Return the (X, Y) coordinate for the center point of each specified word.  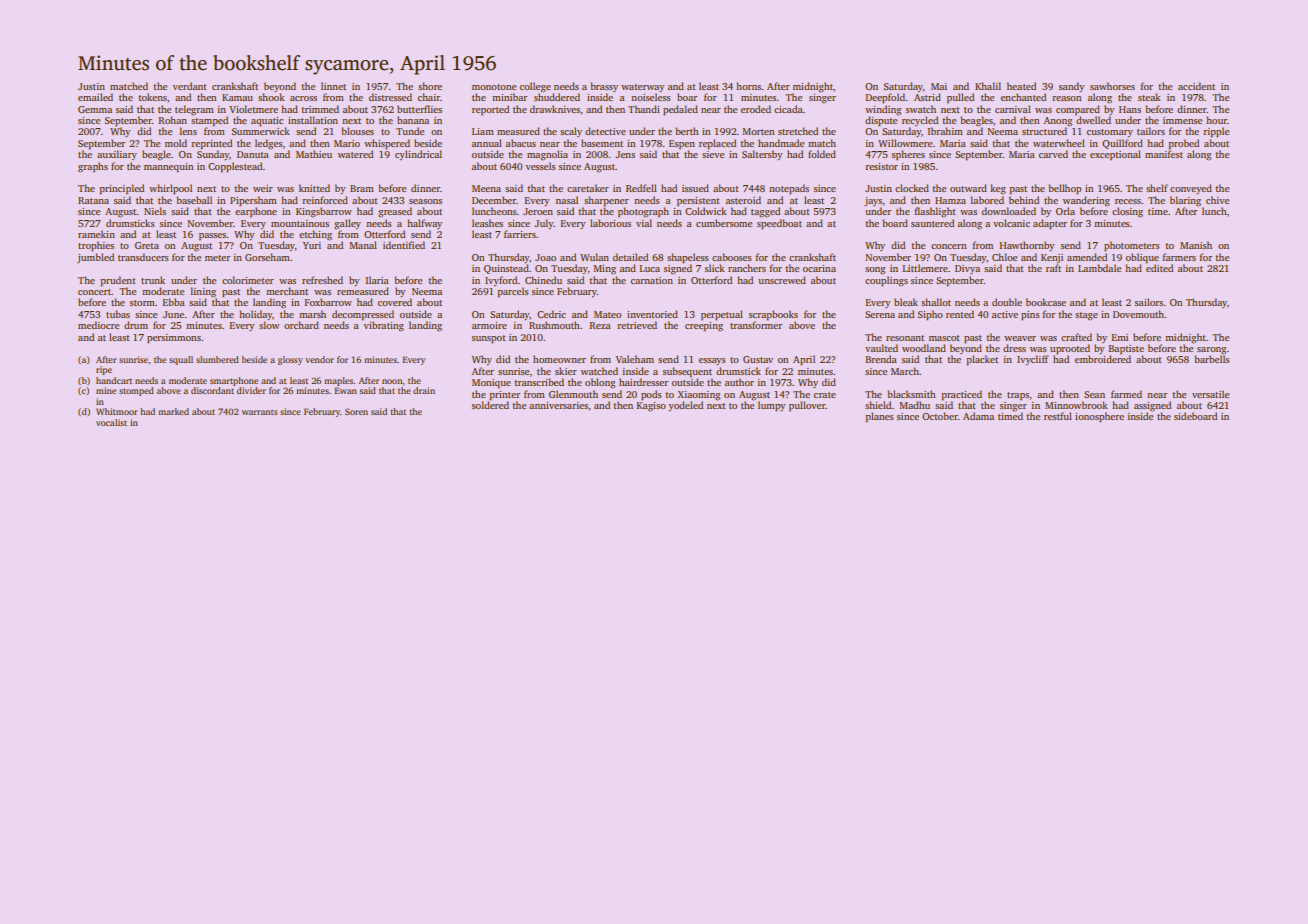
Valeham (635, 359)
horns (748, 86)
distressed (390, 97)
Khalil (988, 86)
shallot (936, 302)
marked (173, 411)
